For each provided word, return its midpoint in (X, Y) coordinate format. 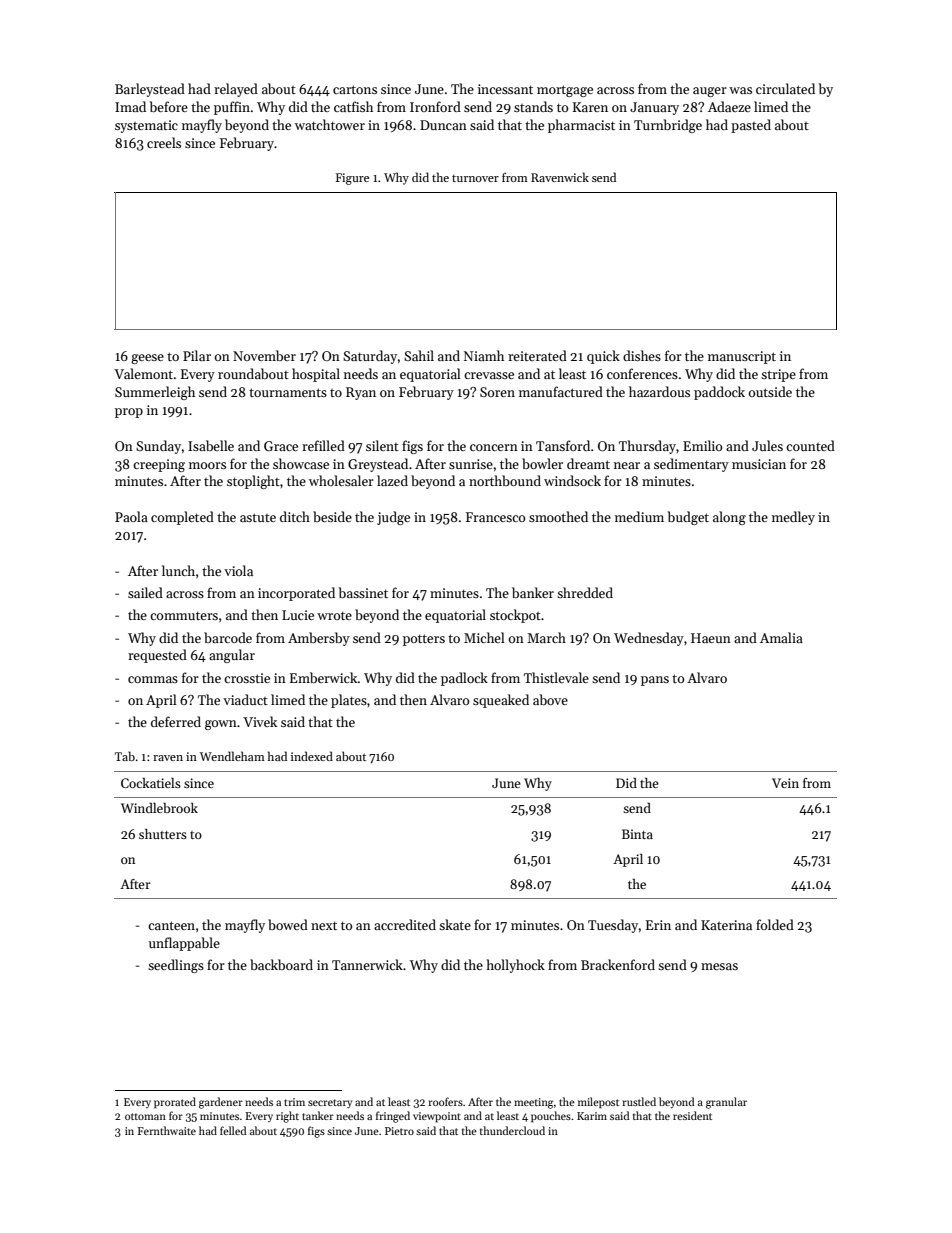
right (287, 1117)
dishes (642, 355)
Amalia (781, 637)
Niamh (484, 355)
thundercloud (512, 1130)
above (550, 699)
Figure (352, 179)
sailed (145, 592)
